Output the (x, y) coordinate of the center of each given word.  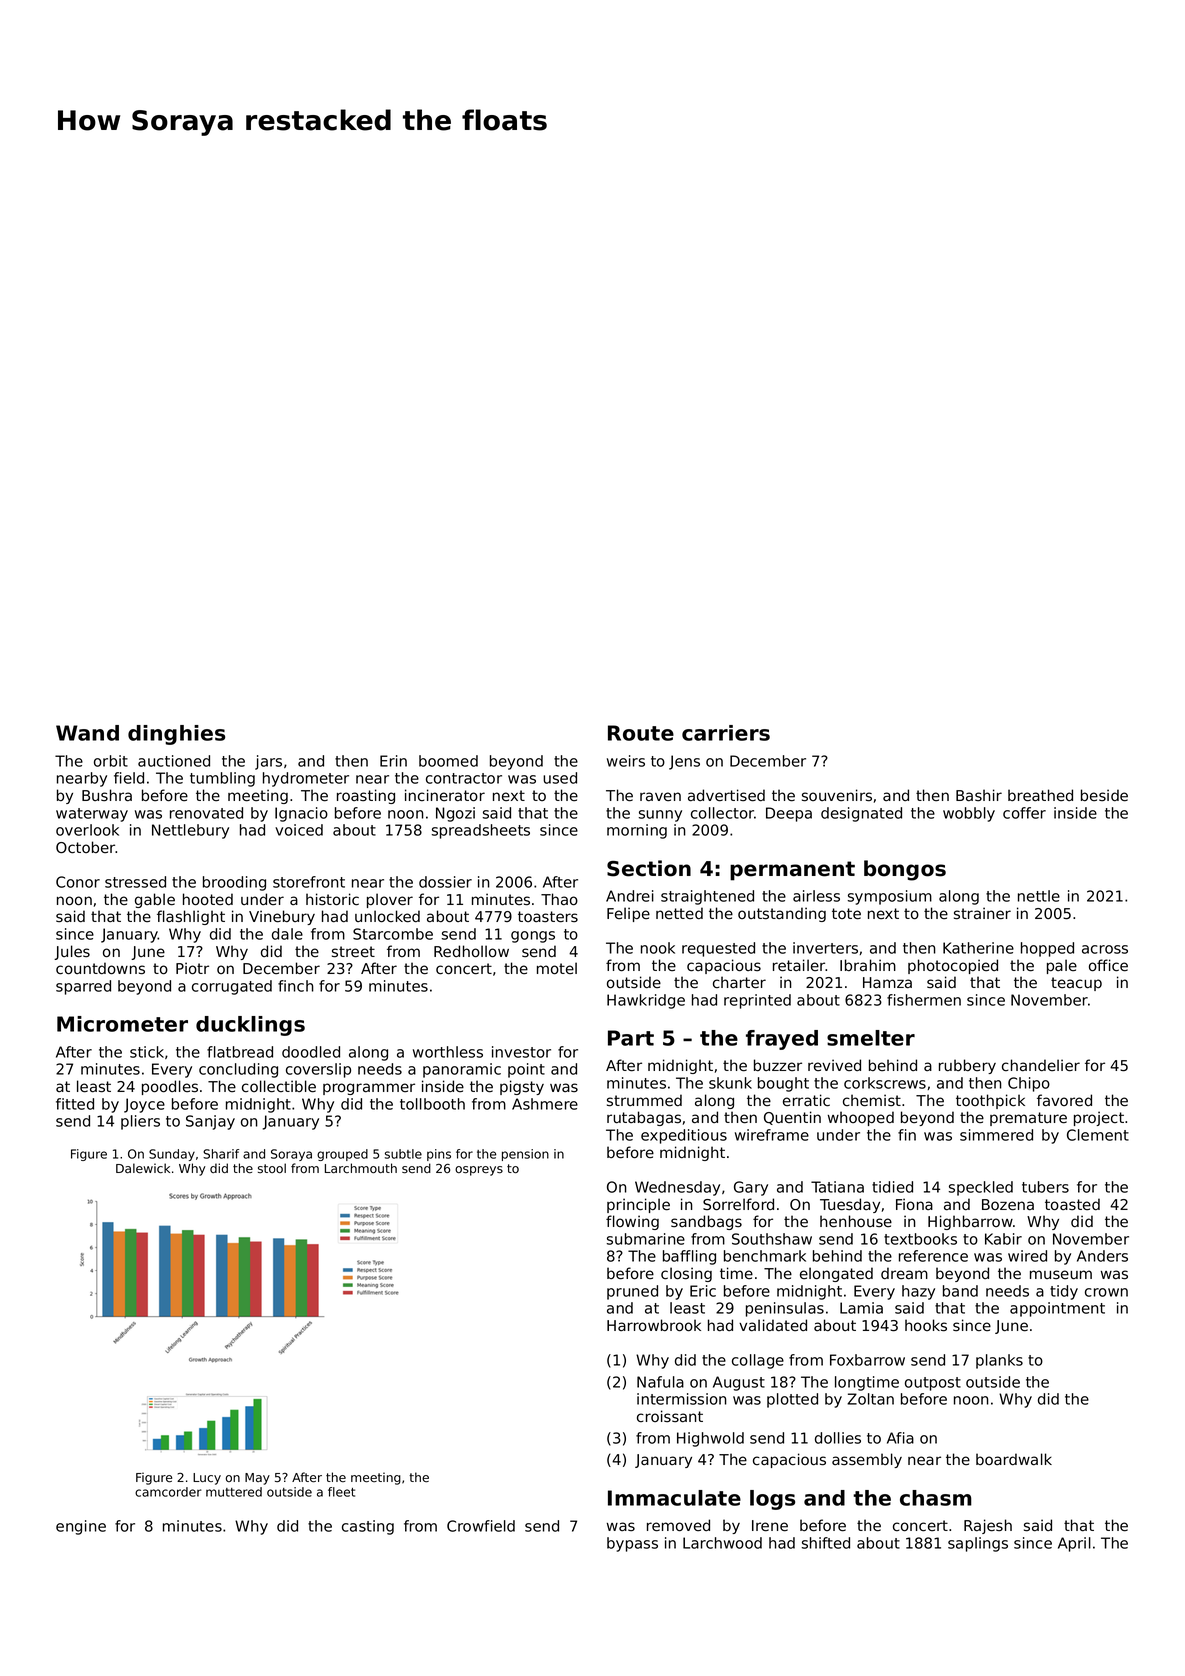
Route (641, 733)
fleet (341, 1492)
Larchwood (722, 1543)
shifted (826, 1543)
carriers (726, 733)
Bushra (107, 795)
